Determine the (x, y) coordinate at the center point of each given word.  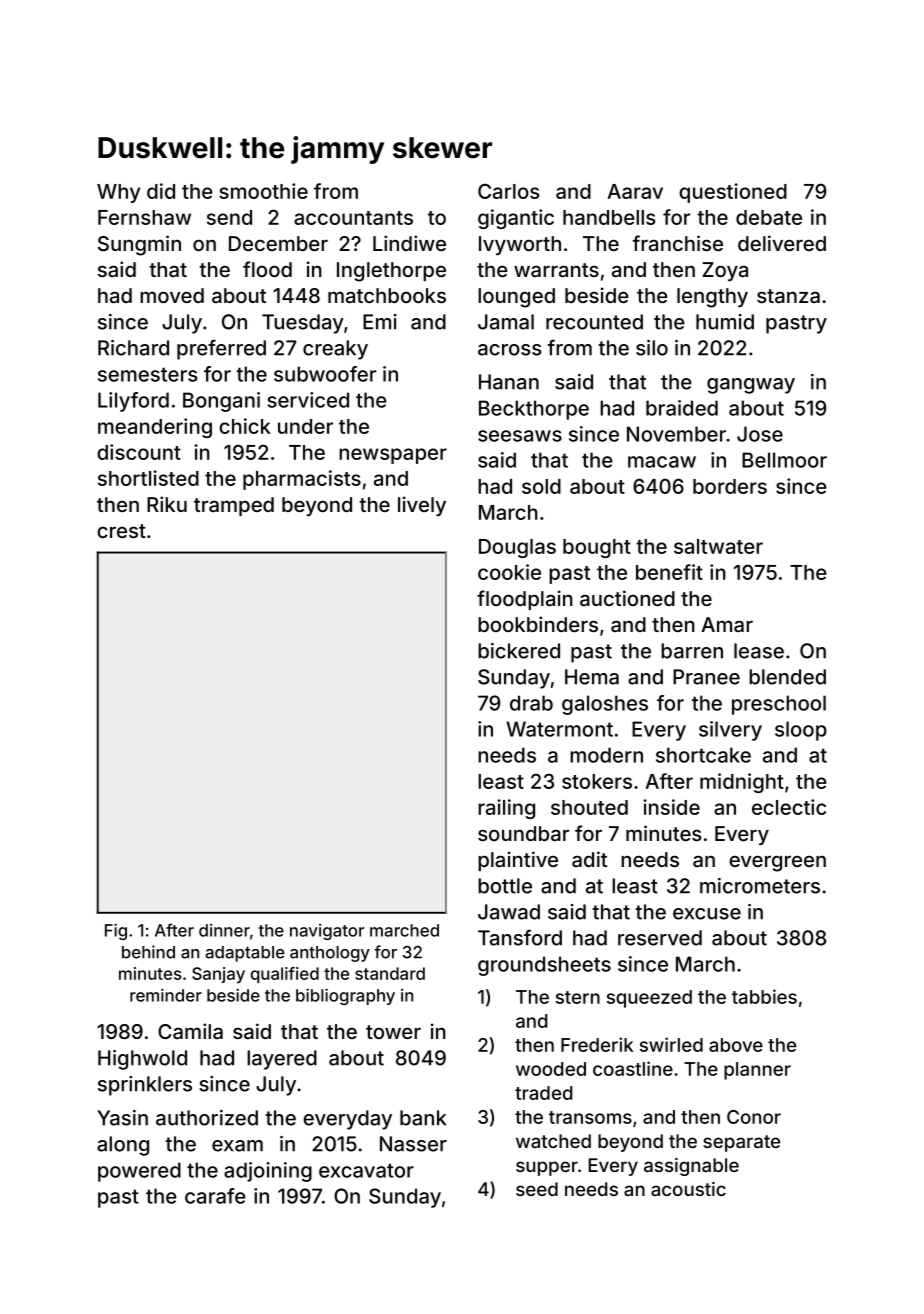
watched (553, 1141)
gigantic (516, 219)
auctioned (627, 598)
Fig (116, 931)
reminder (166, 995)
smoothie (263, 191)
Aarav (635, 191)
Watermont (559, 729)
